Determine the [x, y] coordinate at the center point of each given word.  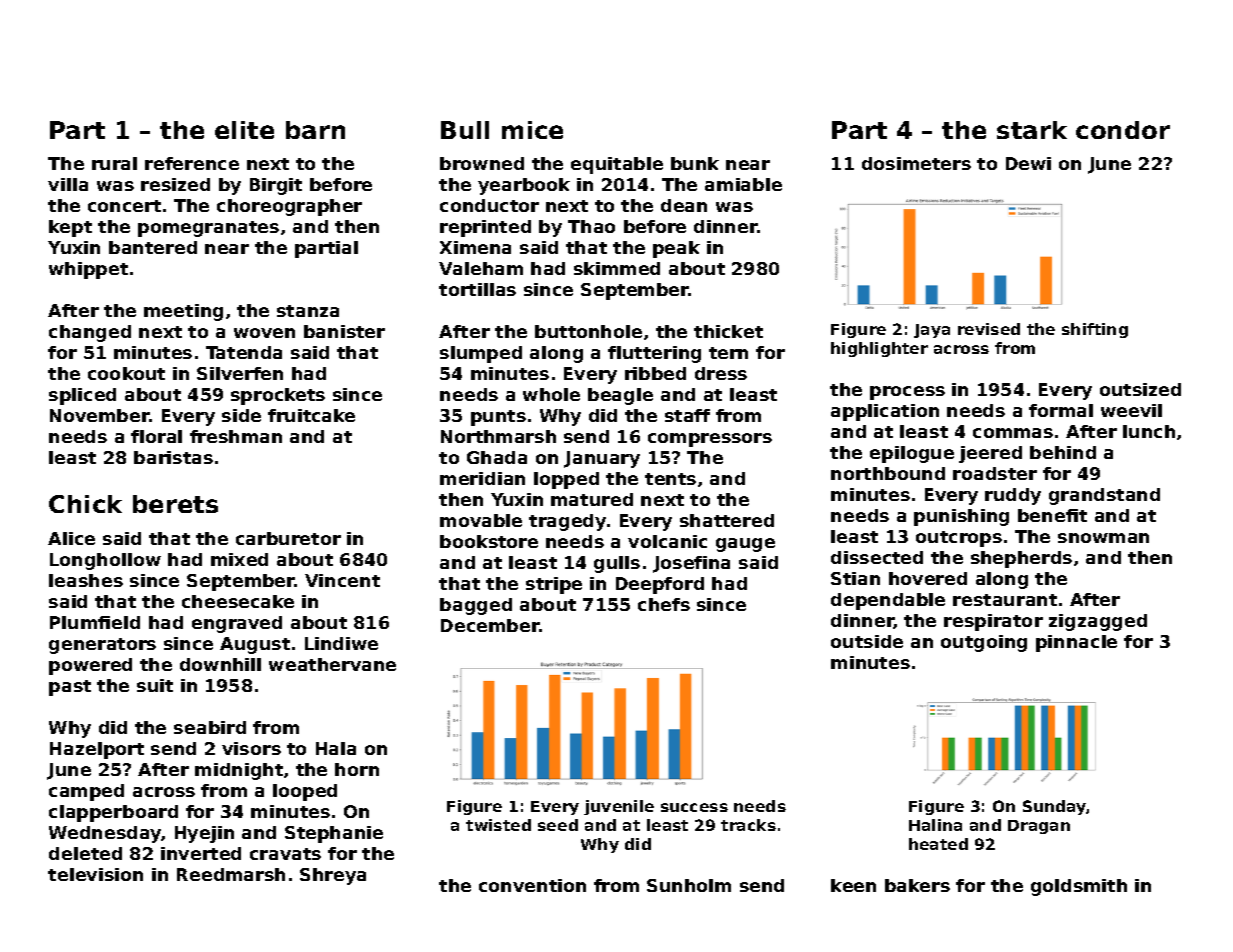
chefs [664, 604]
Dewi [1028, 163]
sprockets [278, 396]
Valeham [481, 268]
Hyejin [204, 834]
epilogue [912, 454]
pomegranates [208, 229]
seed [558, 825]
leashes [86, 580]
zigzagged [1098, 622]
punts [498, 418]
